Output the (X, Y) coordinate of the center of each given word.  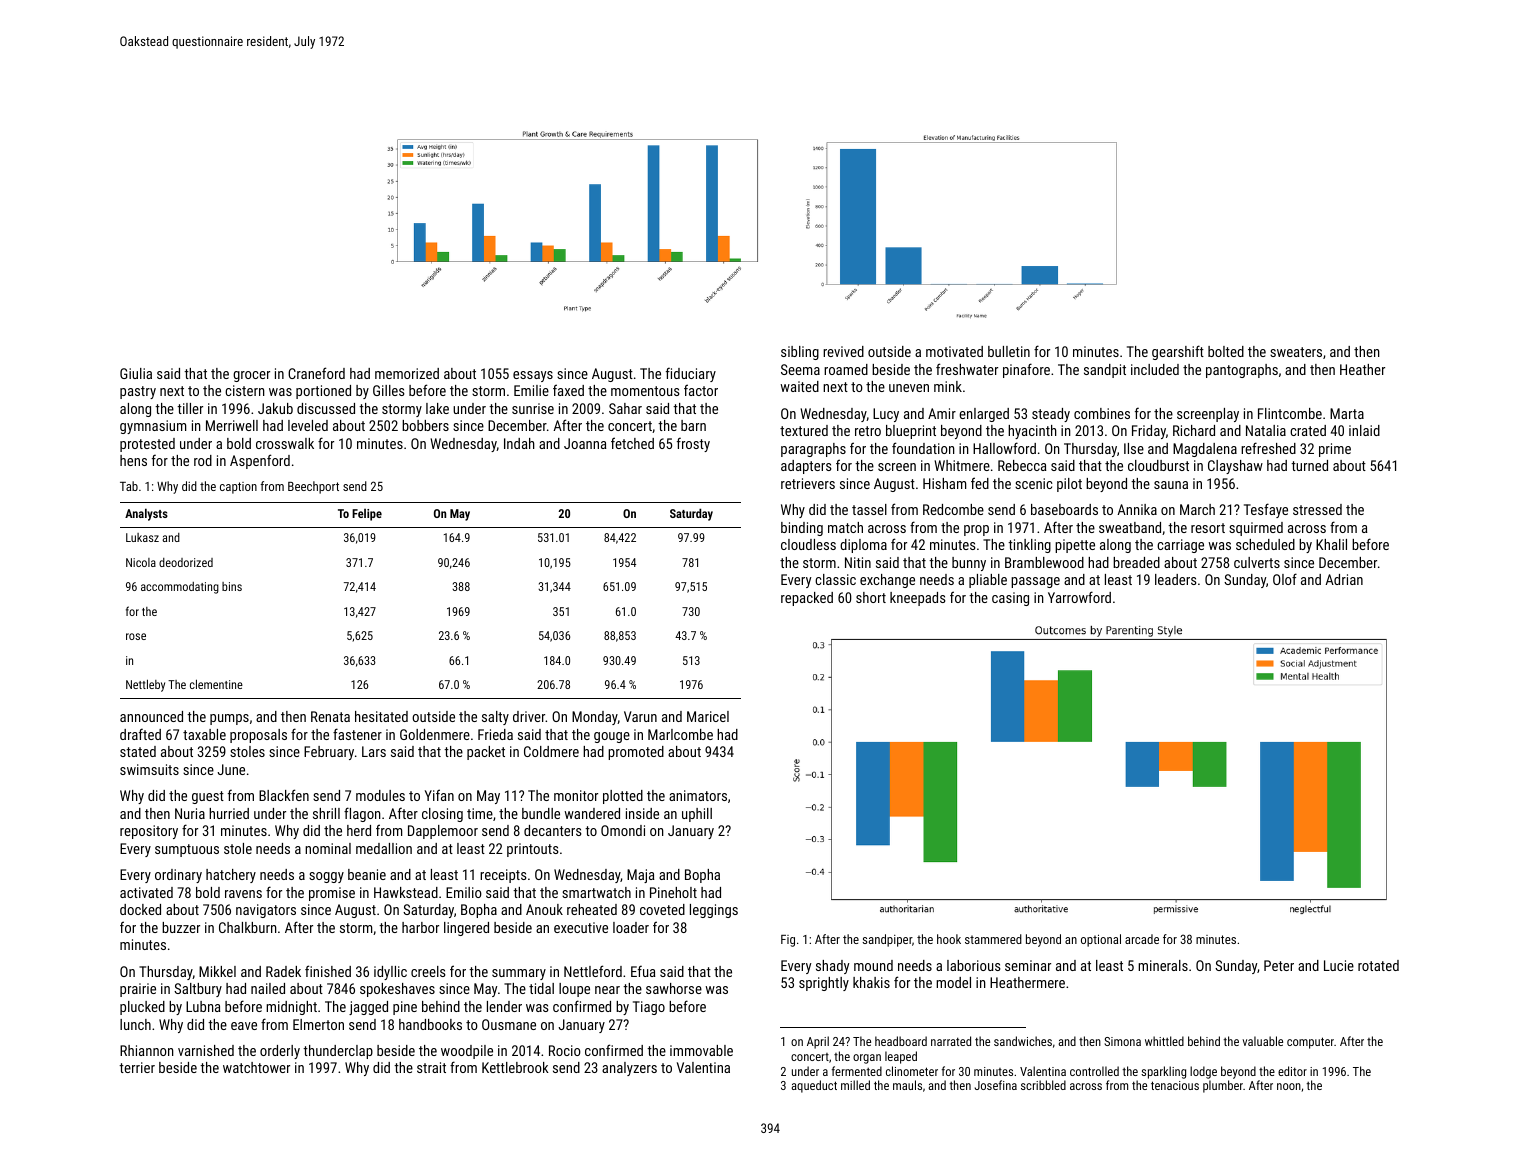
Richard (1194, 430)
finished (328, 971)
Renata (330, 716)
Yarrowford (1079, 597)
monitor (576, 795)
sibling (800, 353)
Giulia (136, 373)
